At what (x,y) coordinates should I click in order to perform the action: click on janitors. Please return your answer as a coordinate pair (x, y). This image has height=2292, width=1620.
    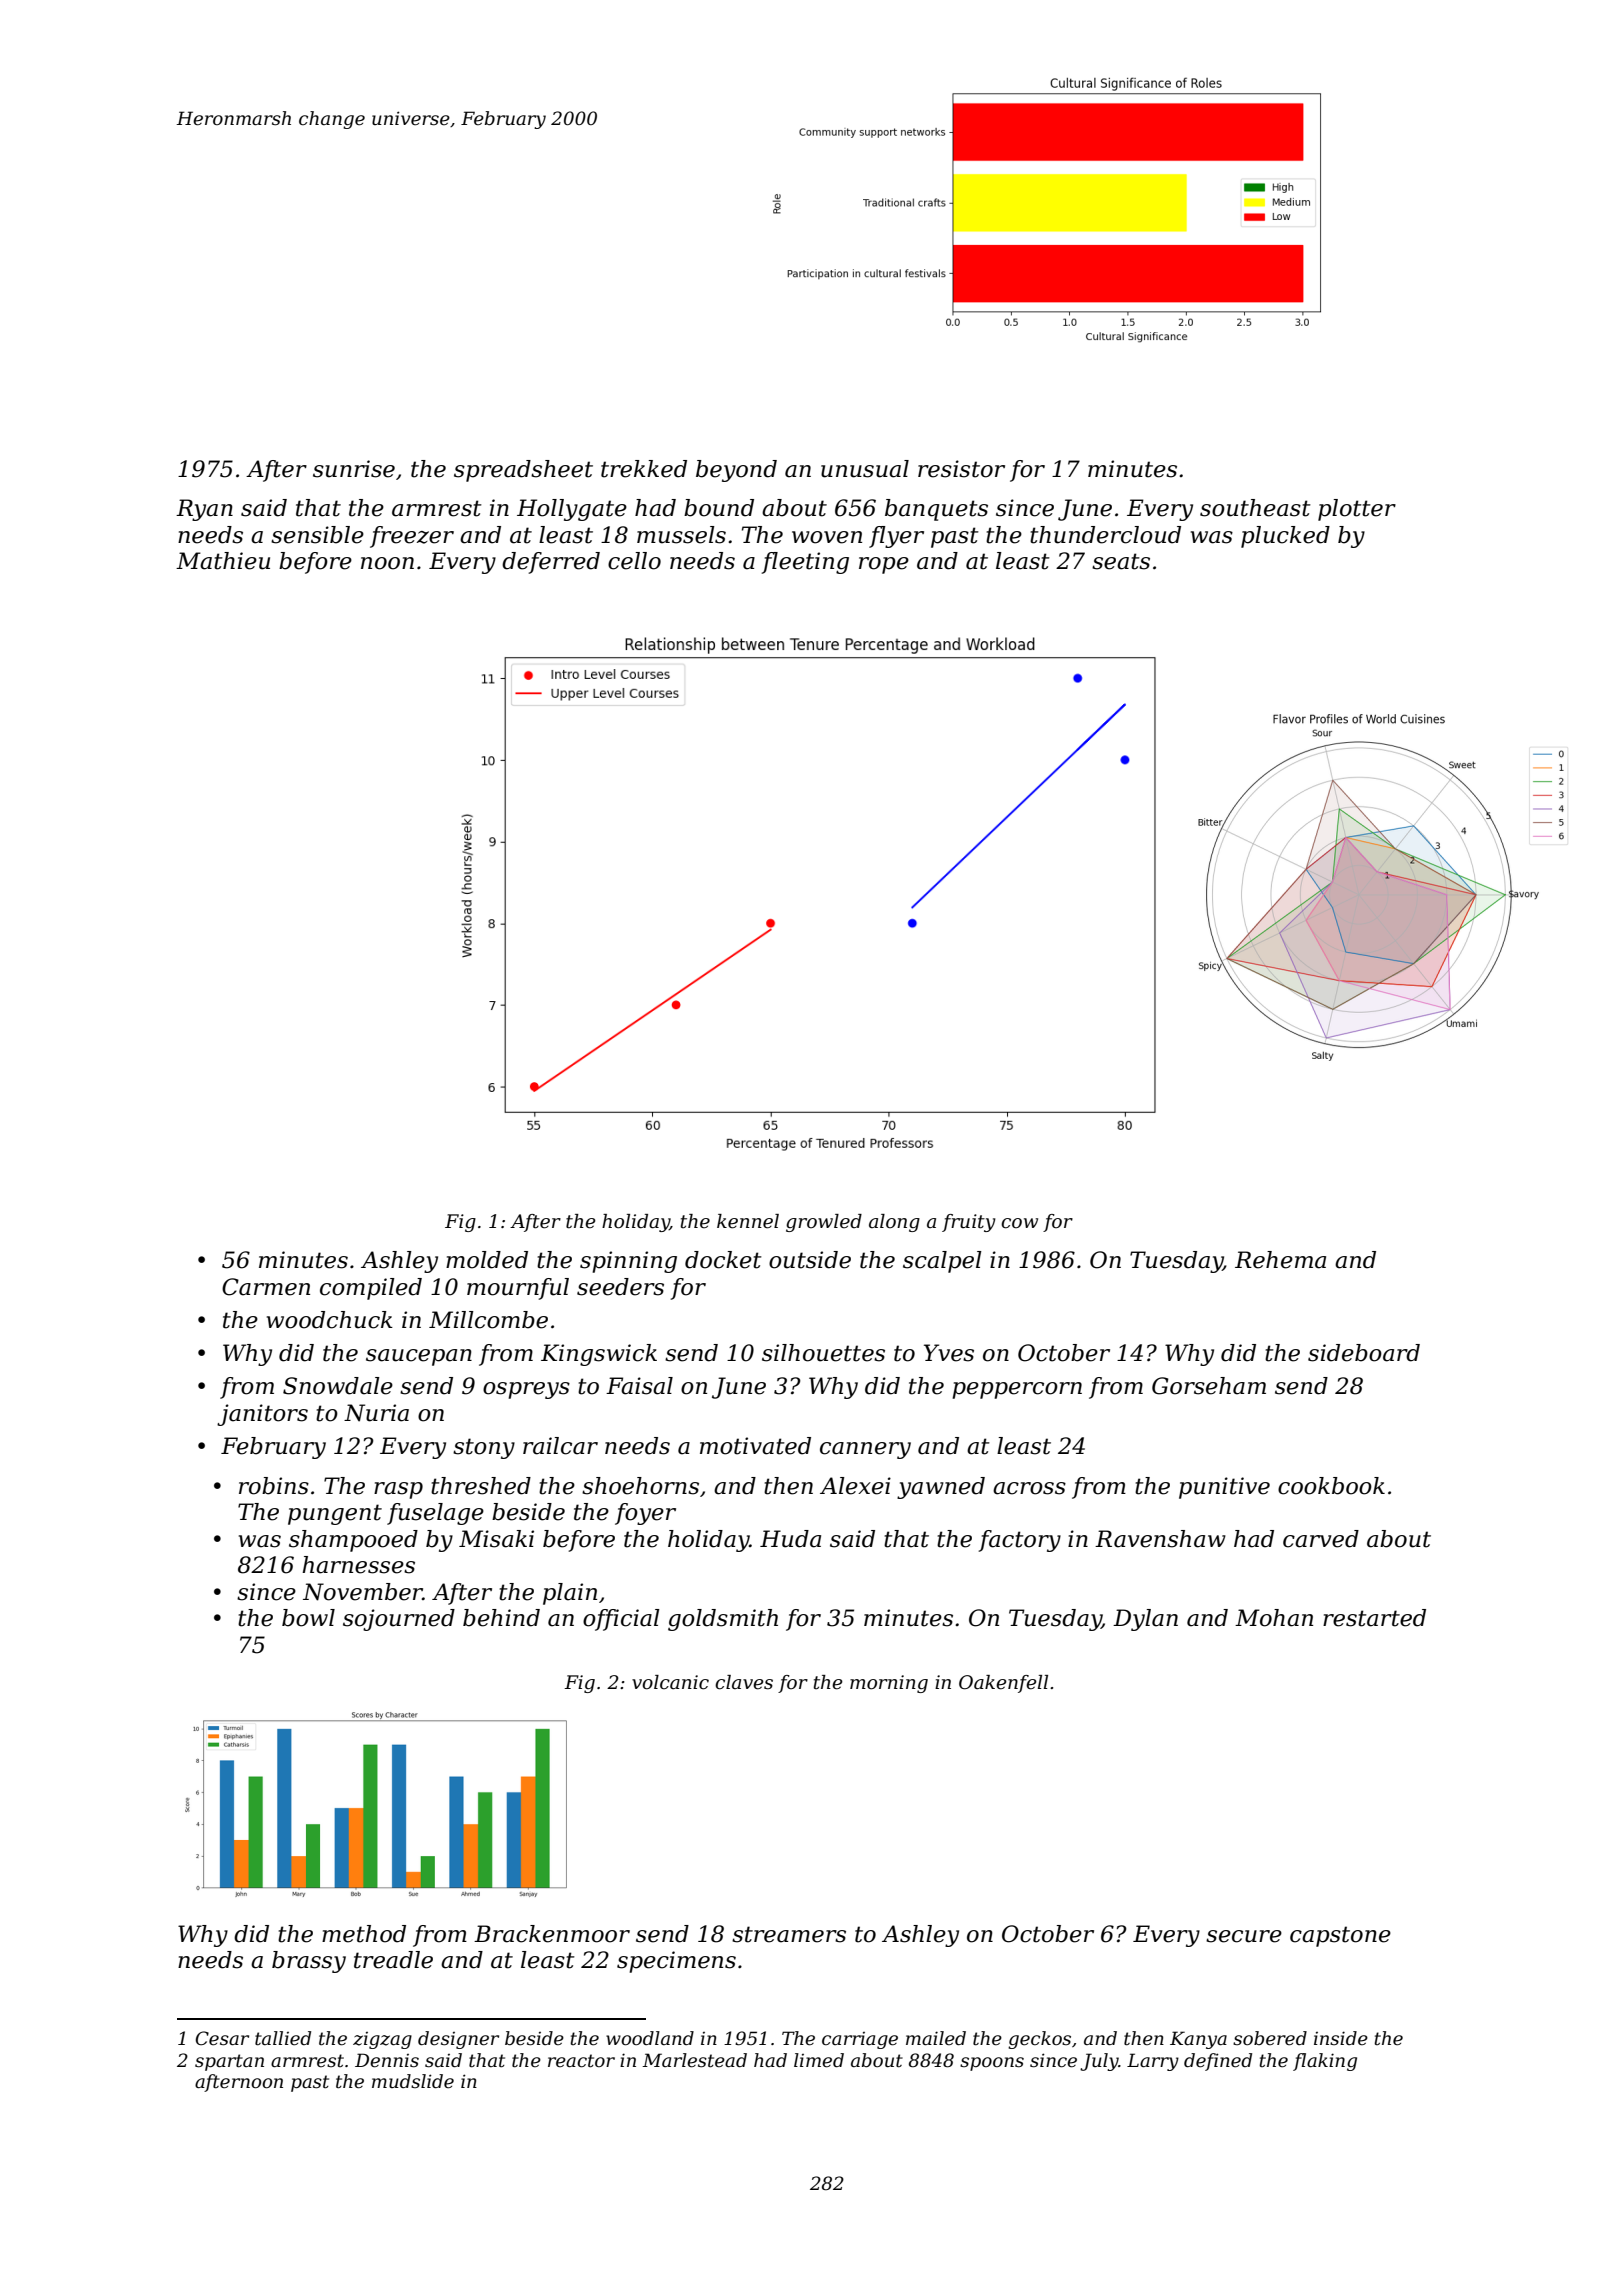
    Looking at the image, I should click on (262, 1415).
